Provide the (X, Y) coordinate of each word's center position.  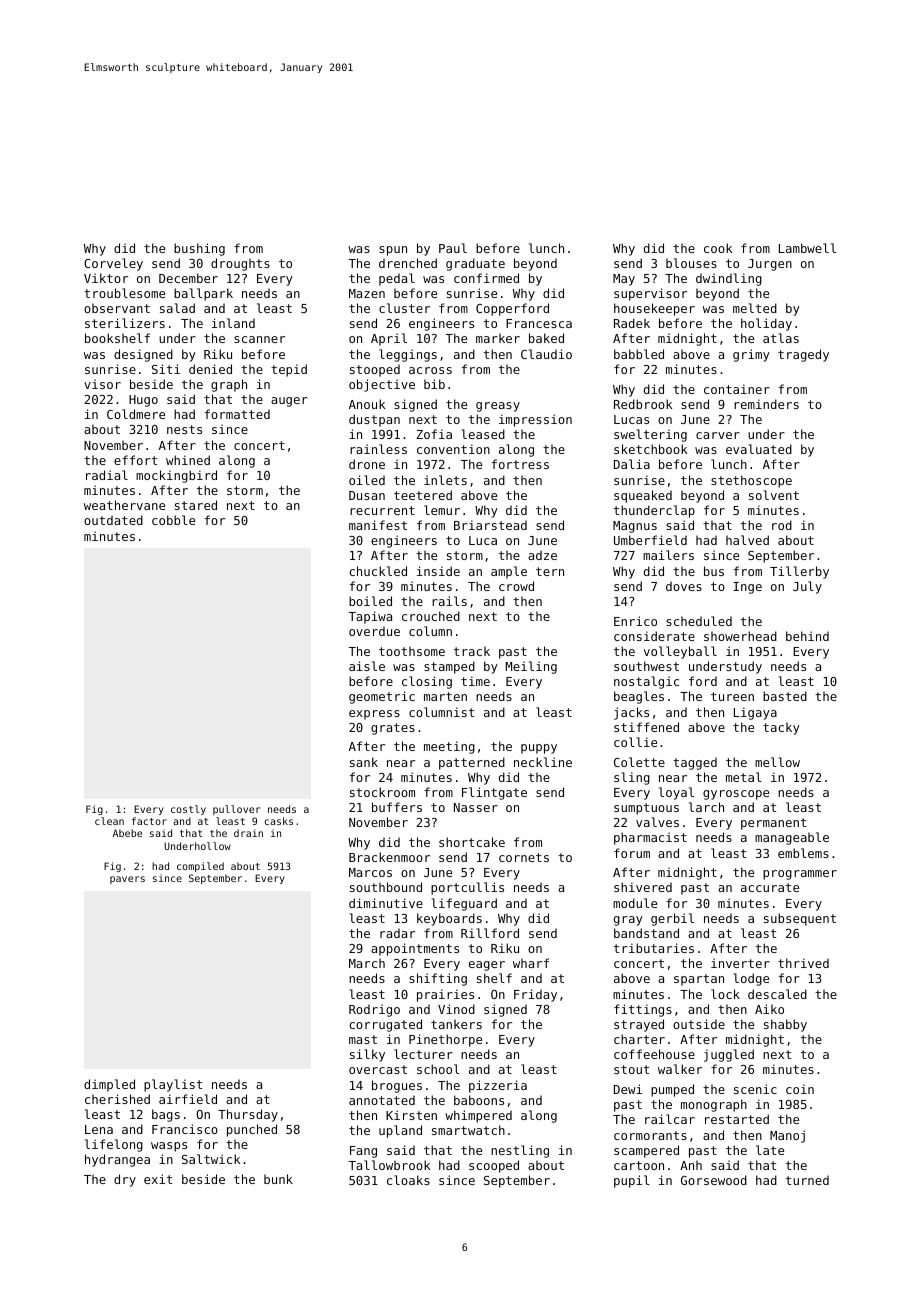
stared (196, 505)
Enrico (635, 621)
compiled (200, 867)
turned (807, 1180)
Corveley (113, 264)
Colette (639, 762)
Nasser (476, 807)
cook (718, 248)
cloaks (408, 1180)
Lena (99, 1129)
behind (807, 636)
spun (393, 251)
